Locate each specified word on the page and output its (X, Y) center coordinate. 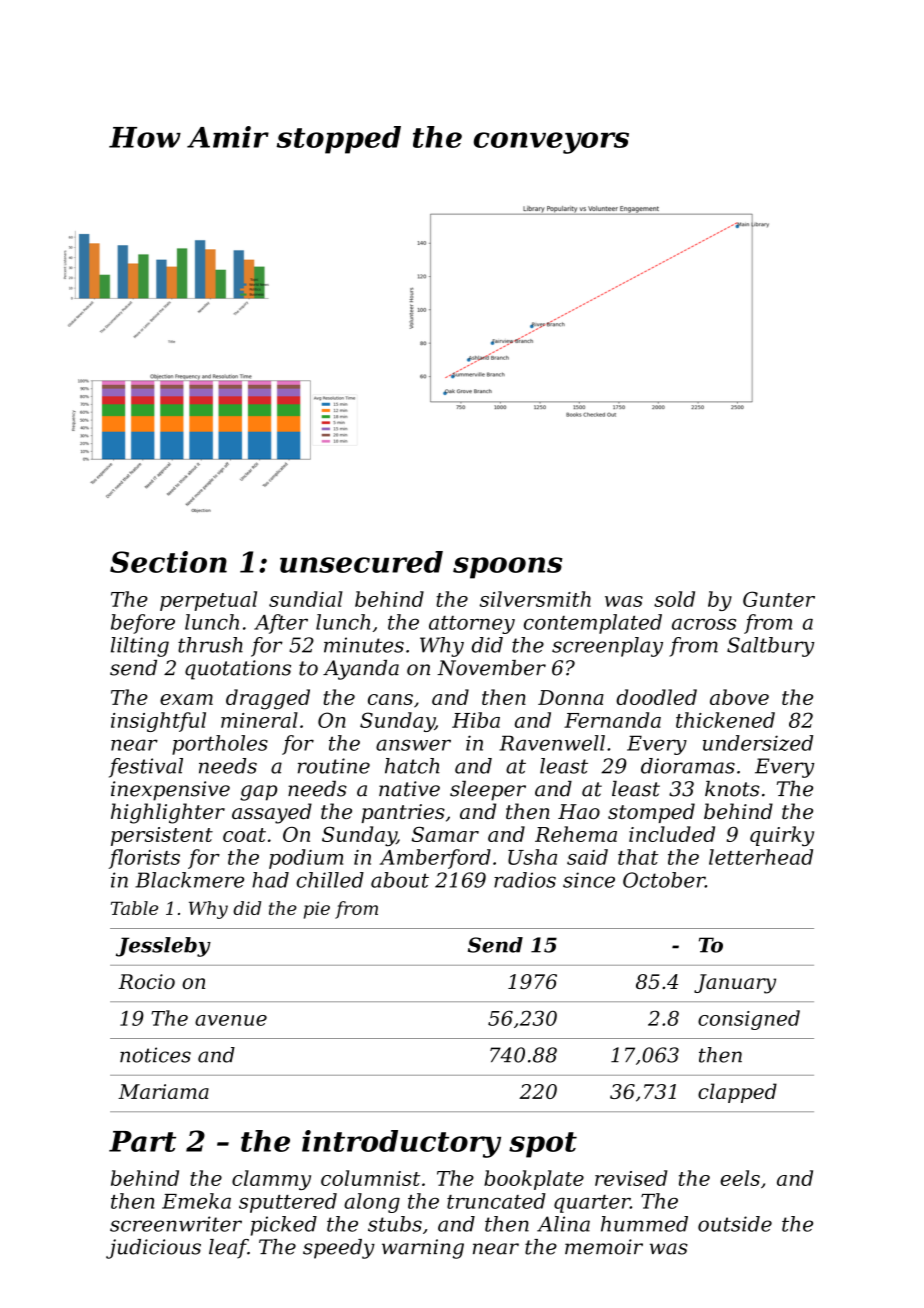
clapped (737, 1093)
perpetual (208, 601)
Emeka (196, 1201)
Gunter (779, 599)
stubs (395, 1224)
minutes (364, 645)
